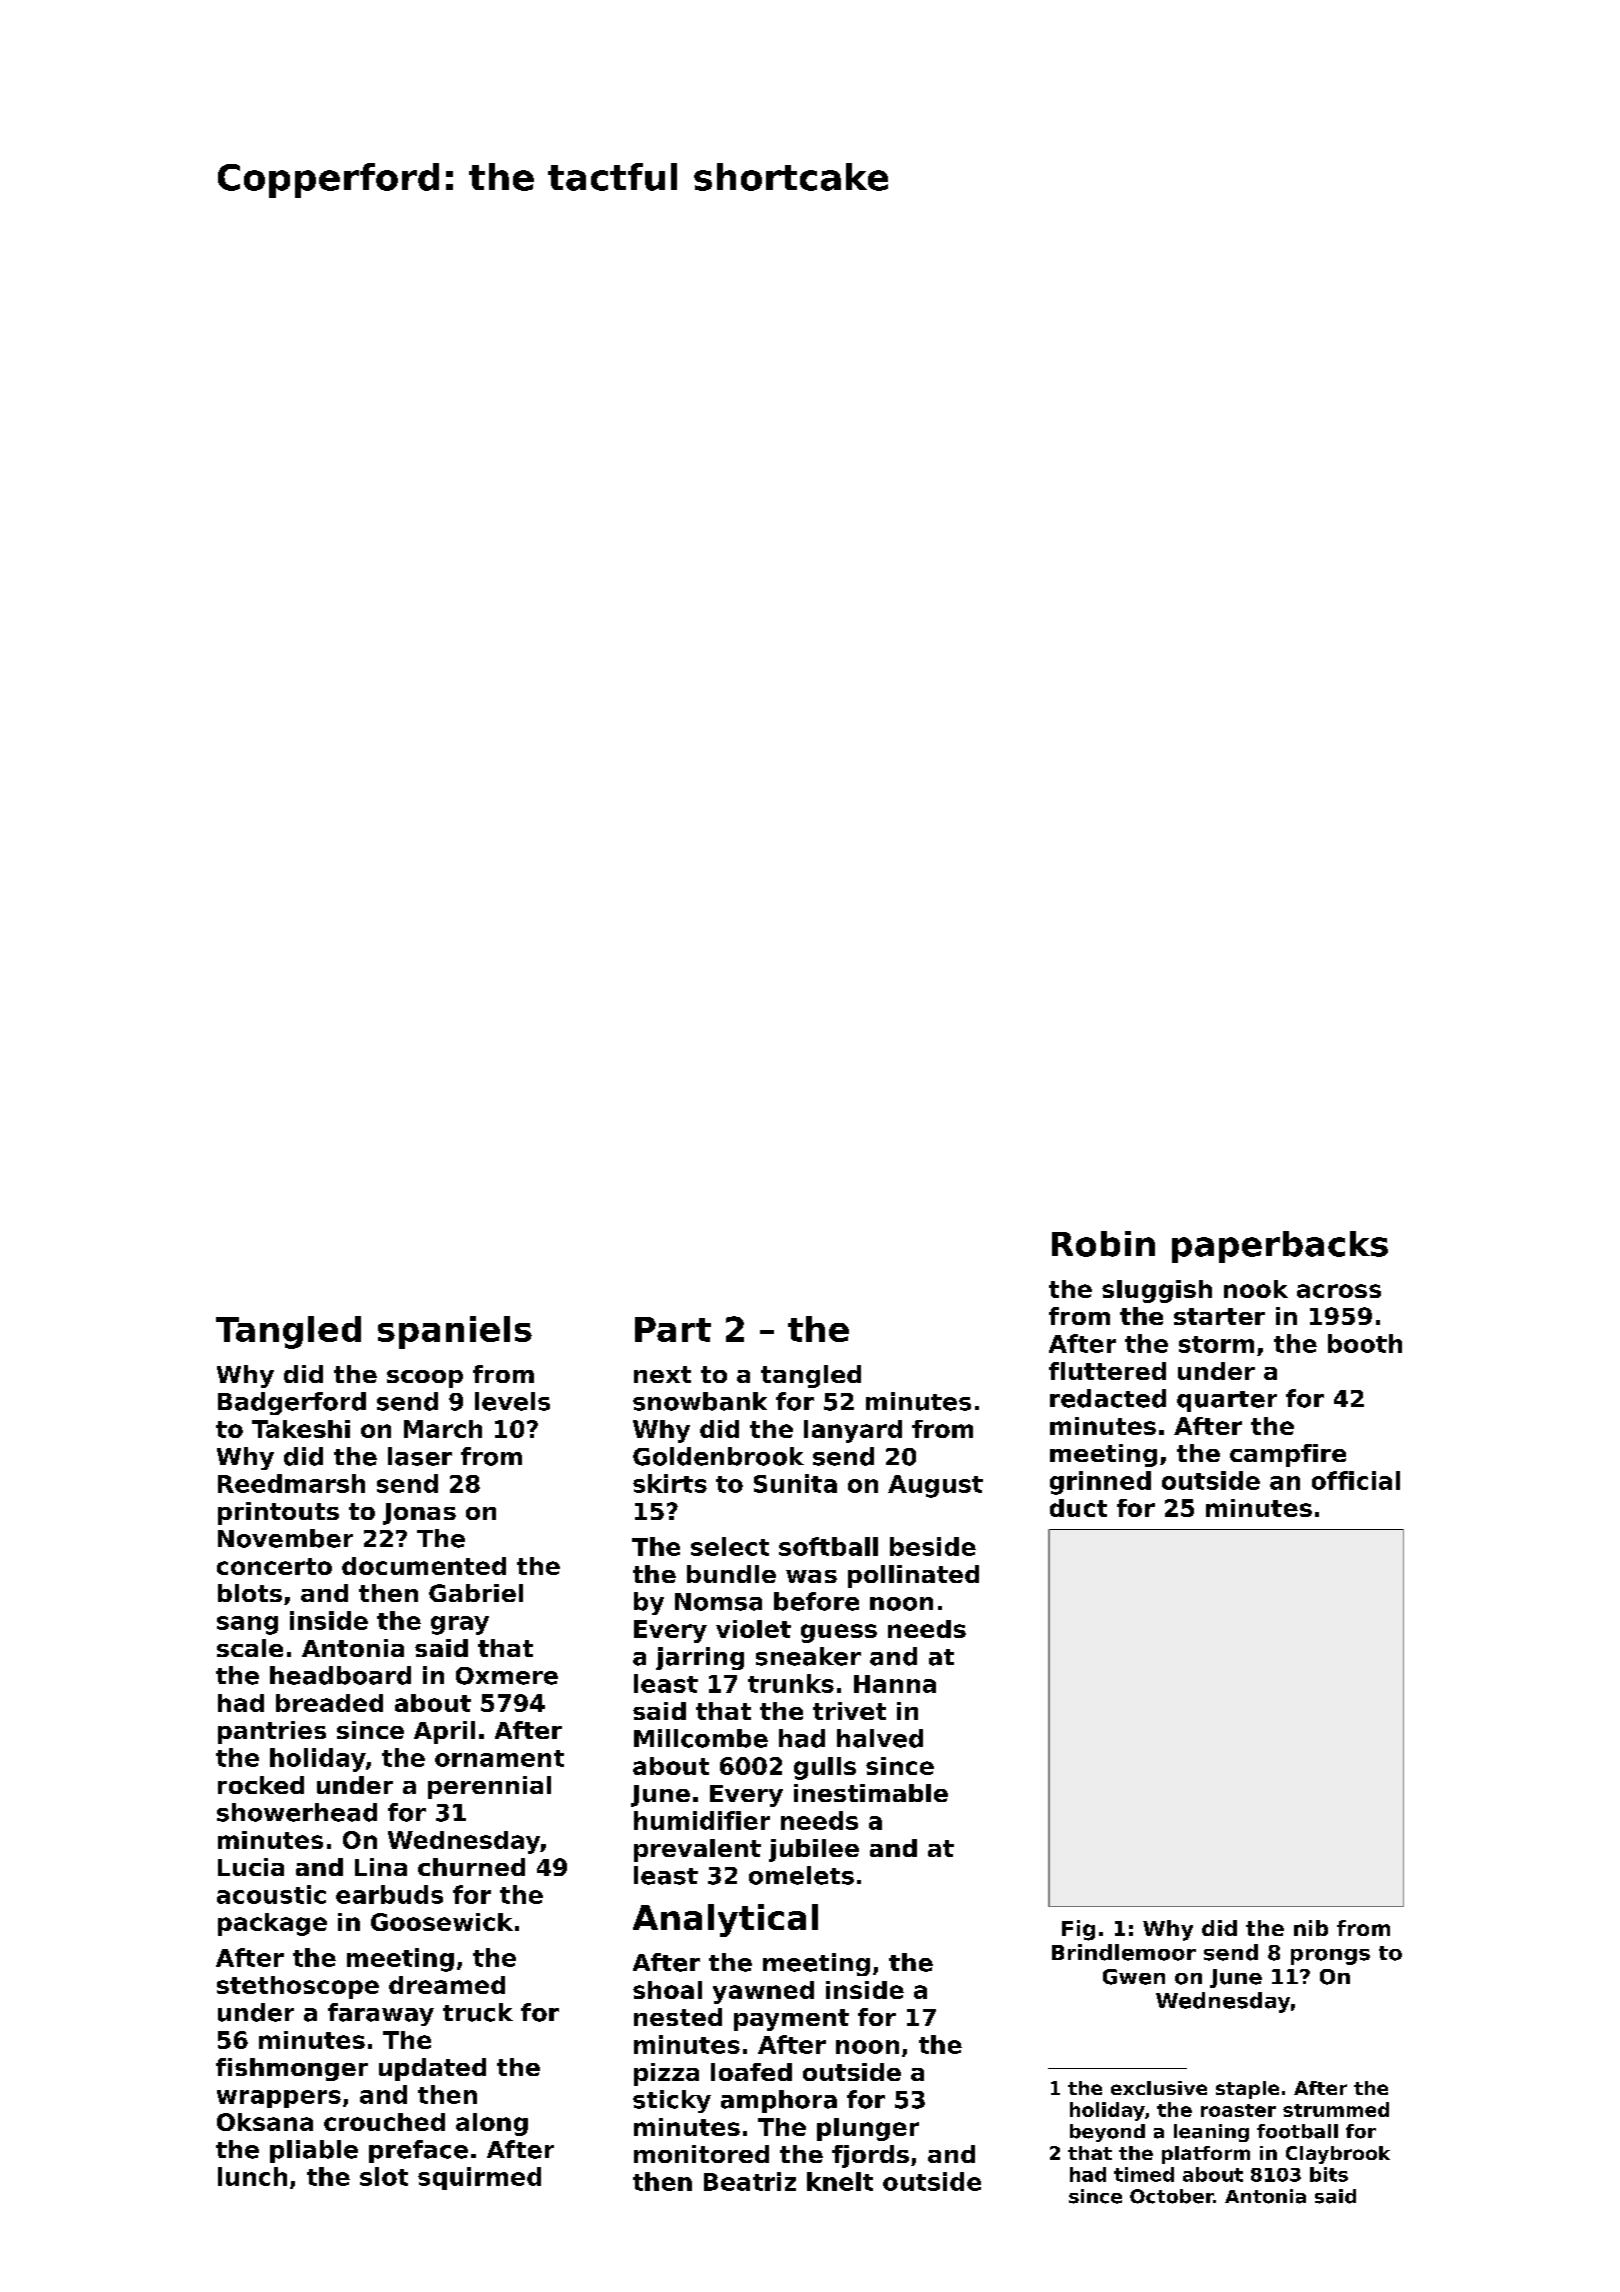 Image resolution: width=1620 pixels, height=2292 pixels. I want to click on Part, so click(673, 1329).
